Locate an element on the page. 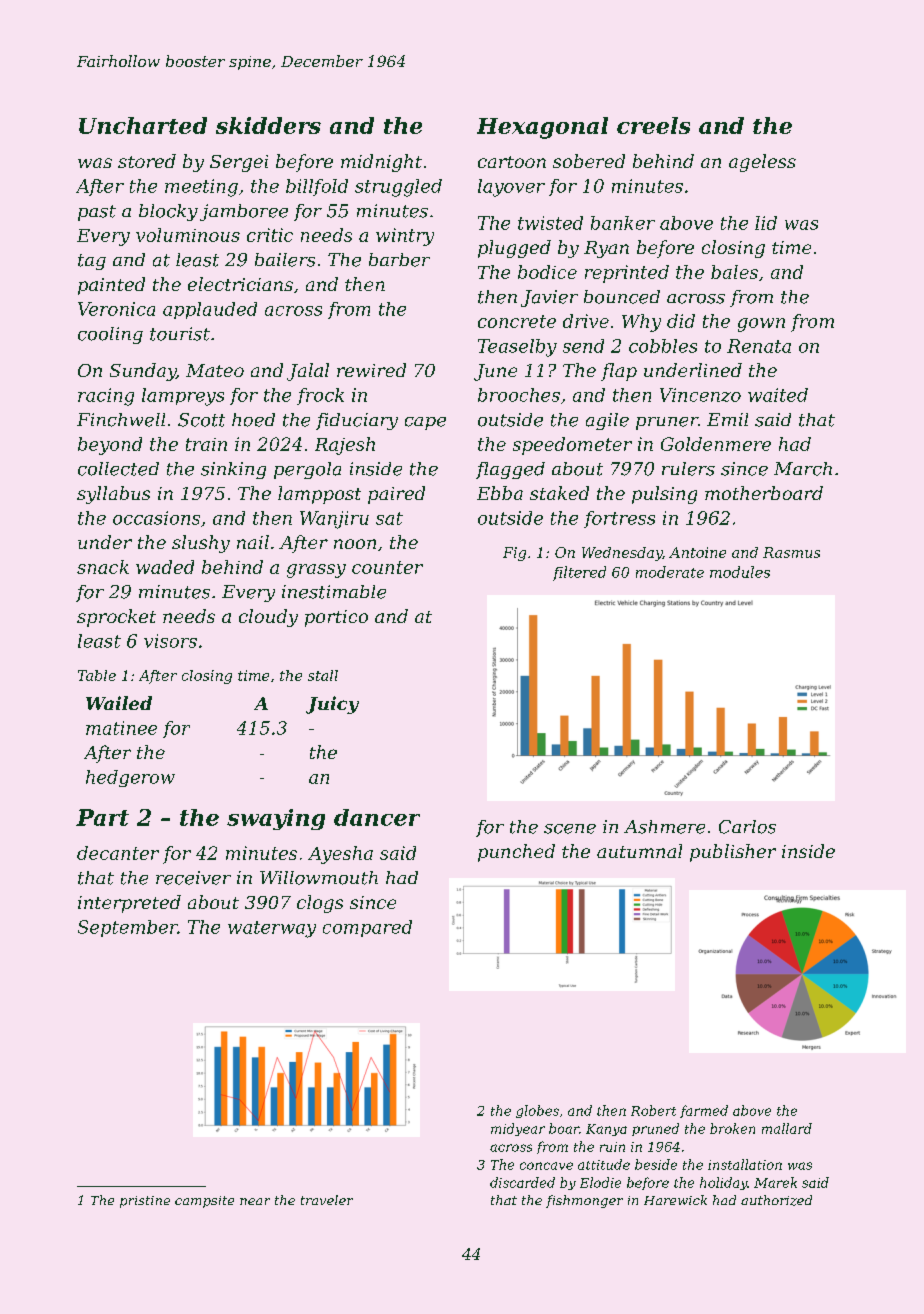  ageless is located at coordinates (762, 163).
